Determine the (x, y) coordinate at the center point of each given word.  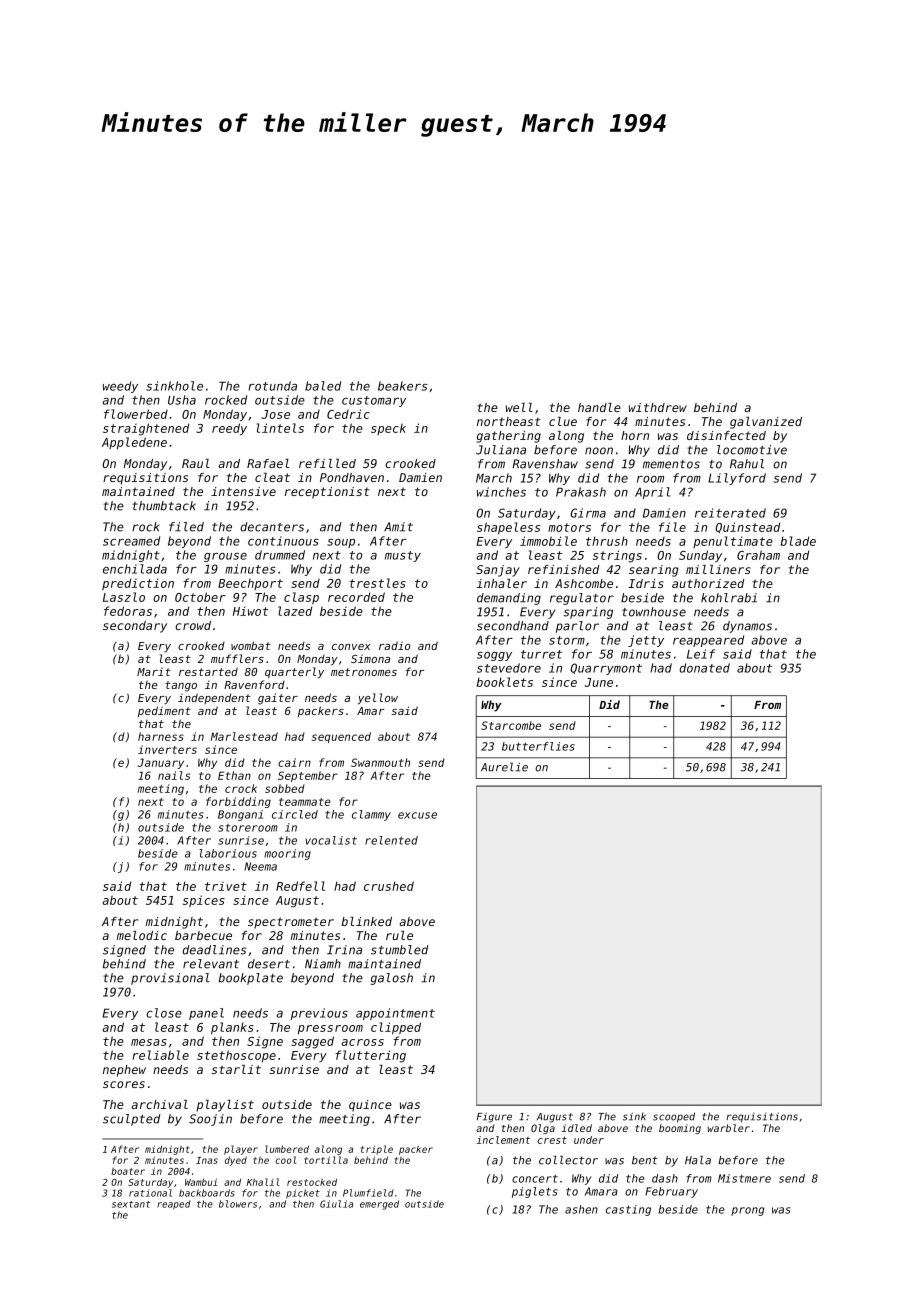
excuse (417, 815)
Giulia (336, 1204)
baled (323, 386)
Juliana (501, 450)
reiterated (730, 513)
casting (628, 1210)
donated (704, 668)
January (161, 763)
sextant (131, 1204)
